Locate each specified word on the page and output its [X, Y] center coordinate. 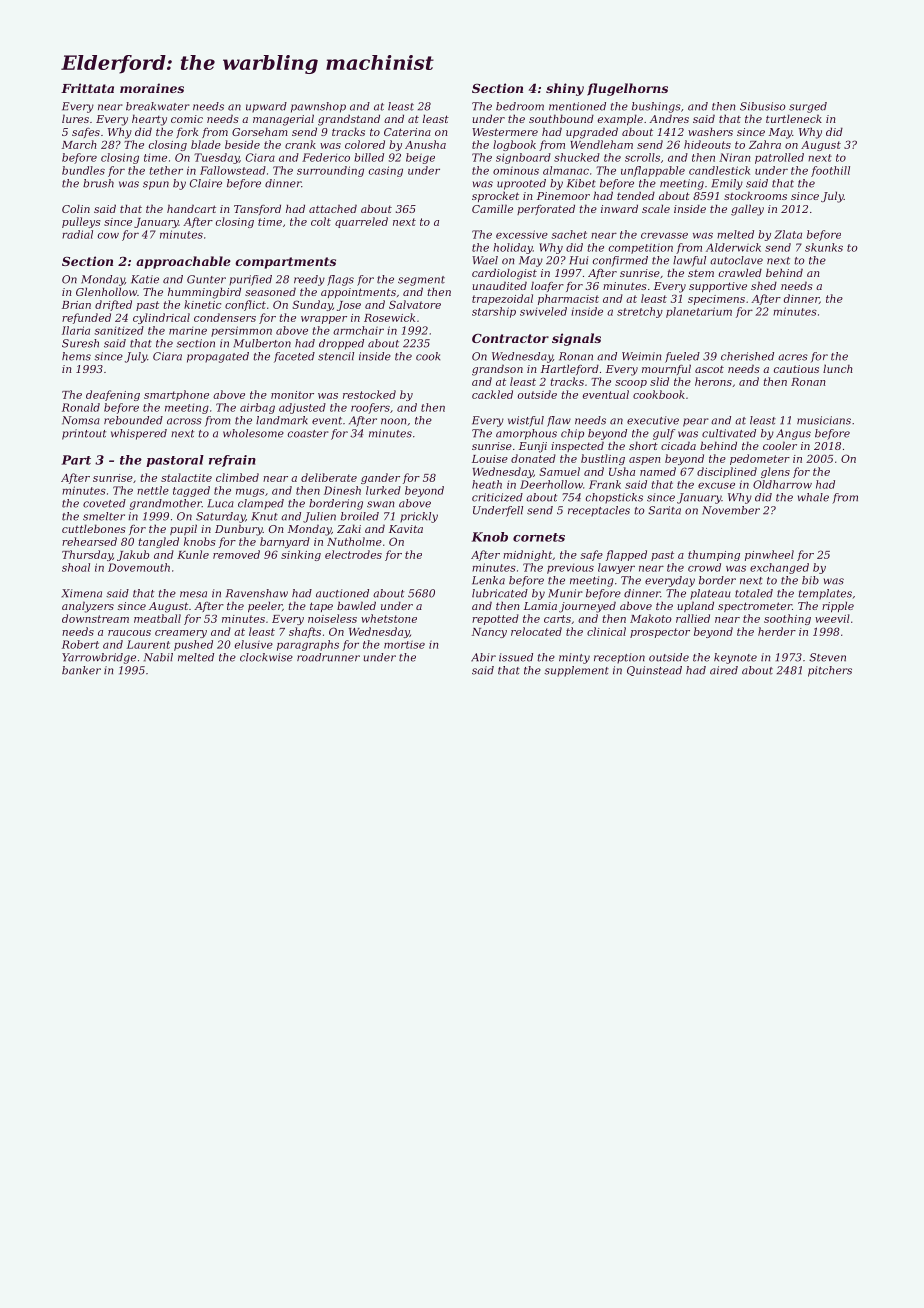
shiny [565, 89]
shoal [76, 567]
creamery [181, 634]
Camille [492, 208]
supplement [576, 671]
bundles [83, 170]
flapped [626, 555]
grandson [497, 370]
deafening [113, 395]
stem [701, 273]
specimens [716, 300]
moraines [152, 88]
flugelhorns [627, 89]
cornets [539, 537]
